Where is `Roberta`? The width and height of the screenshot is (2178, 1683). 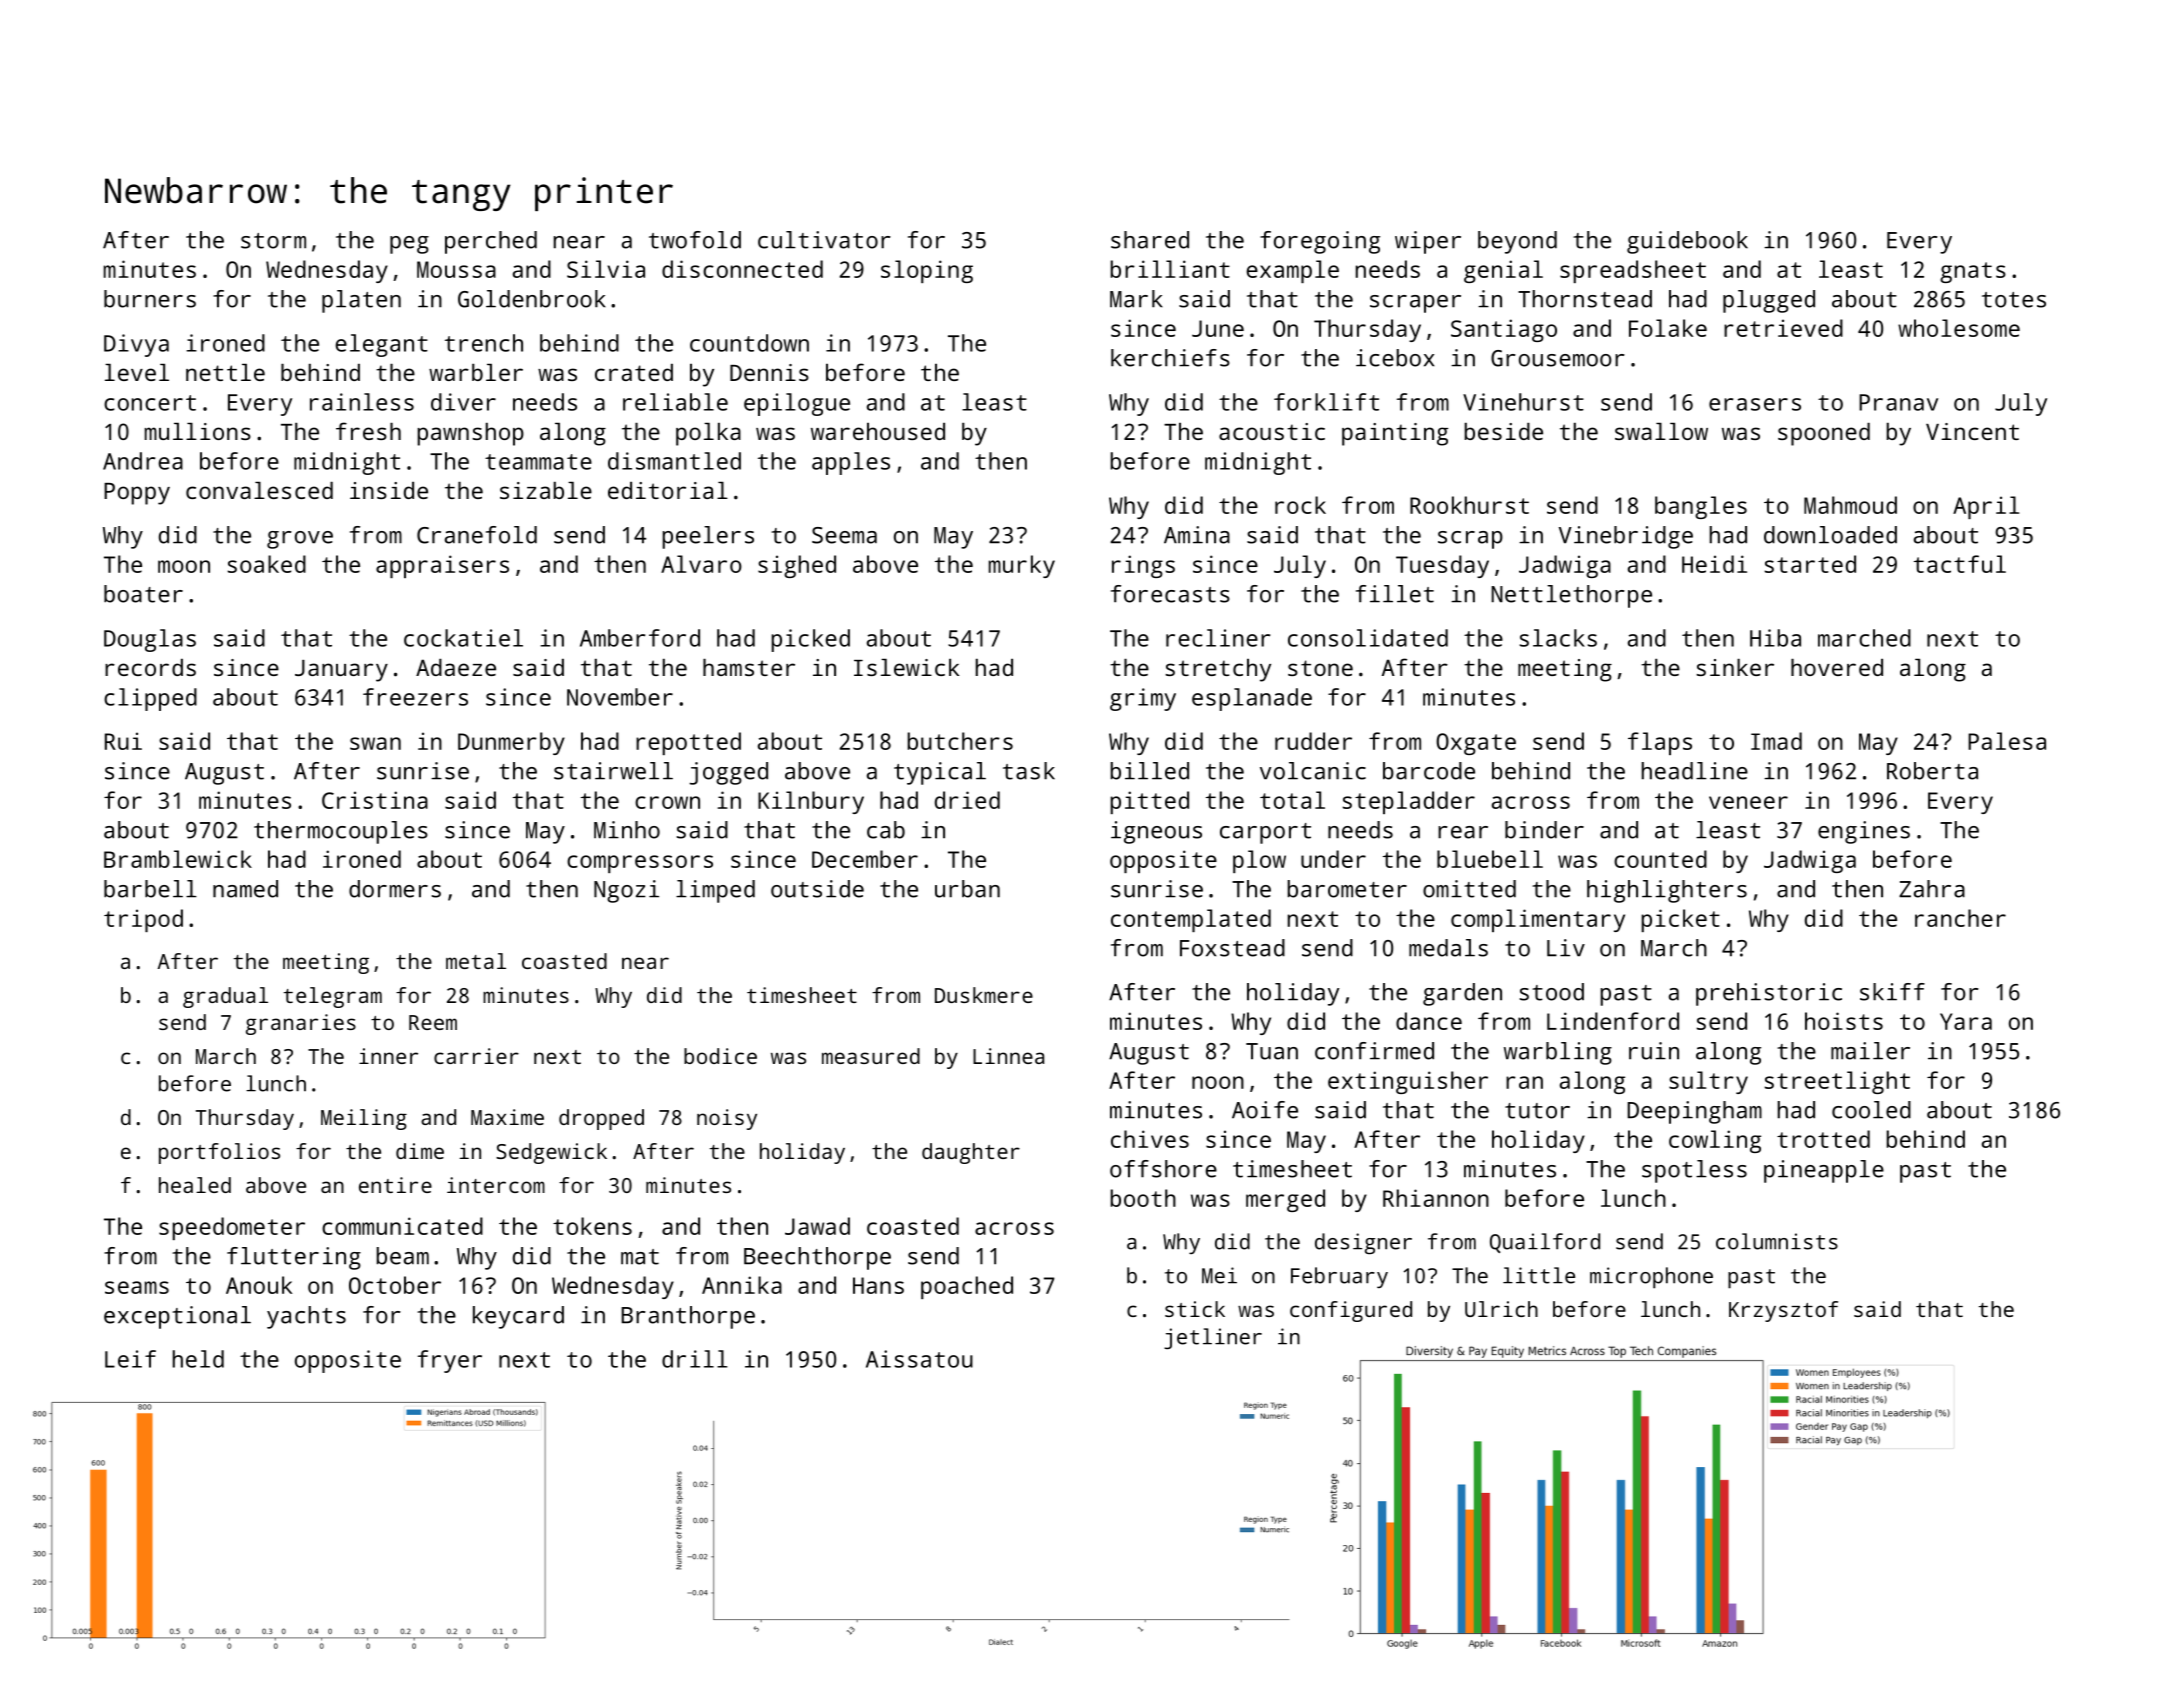
Roberta is located at coordinates (1932, 771).
